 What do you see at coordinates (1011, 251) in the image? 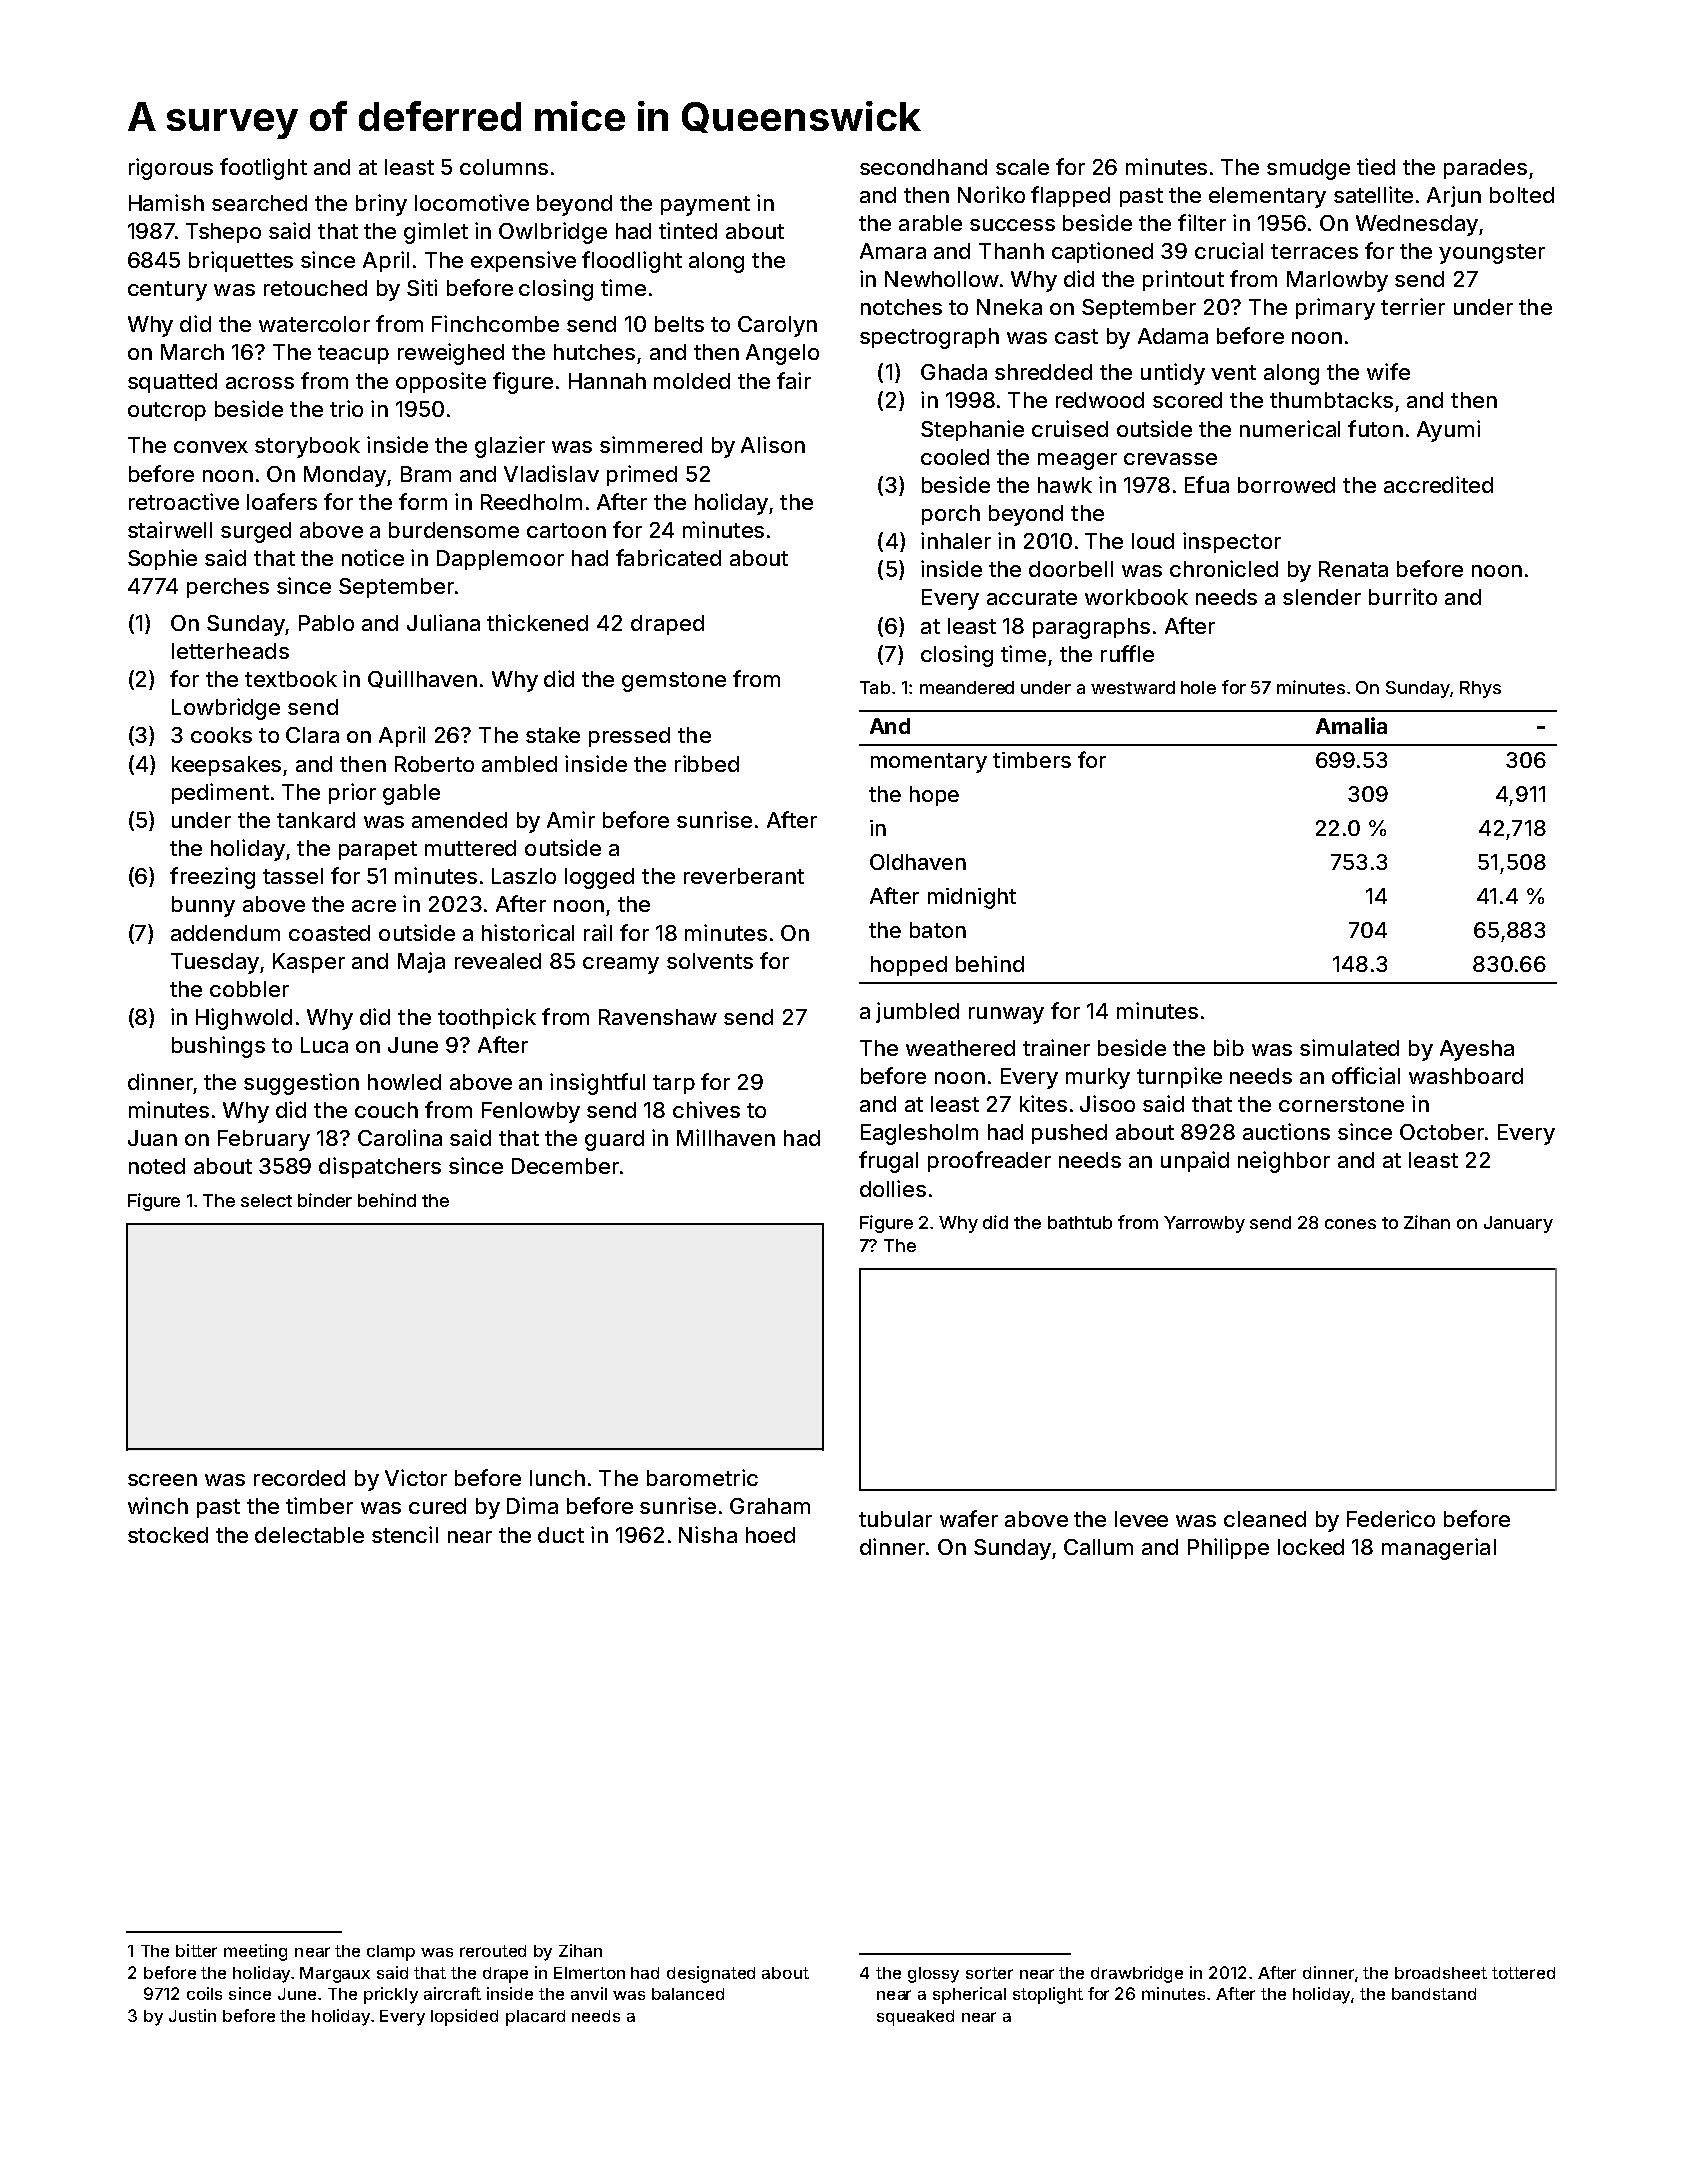
I see `Thanh` at bounding box center [1011, 251].
